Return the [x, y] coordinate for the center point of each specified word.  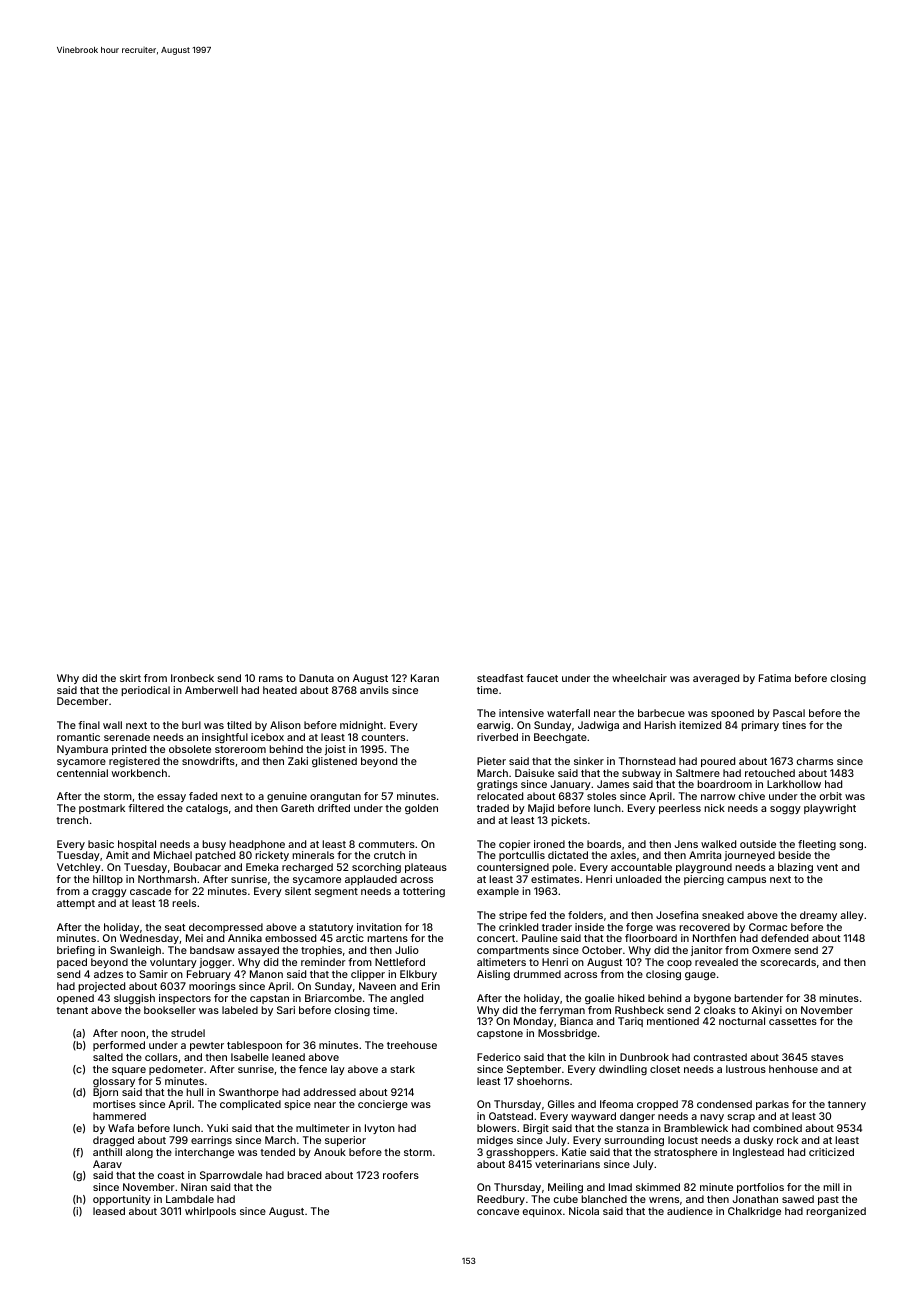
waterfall [568, 713]
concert [496, 938]
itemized [700, 725]
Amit [117, 855]
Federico [499, 1057]
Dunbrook [644, 1057]
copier [515, 845]
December [82, 701]
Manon [266, 974]
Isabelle [250, 1057]
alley [852, 916]
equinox [542, 1212]
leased [109, 1211]
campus [746, 881]
